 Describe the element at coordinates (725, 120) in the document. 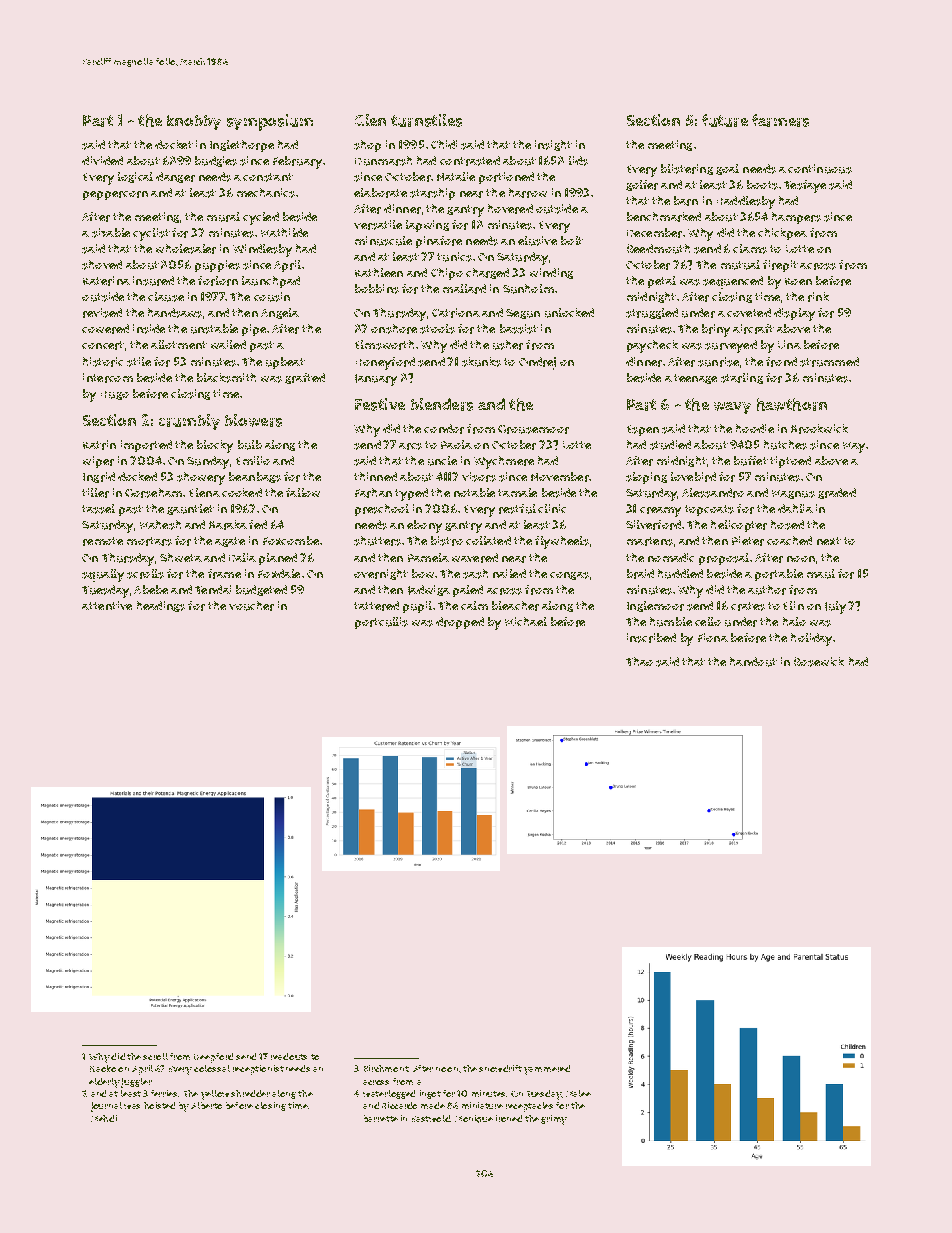

I see `future` at that location.
